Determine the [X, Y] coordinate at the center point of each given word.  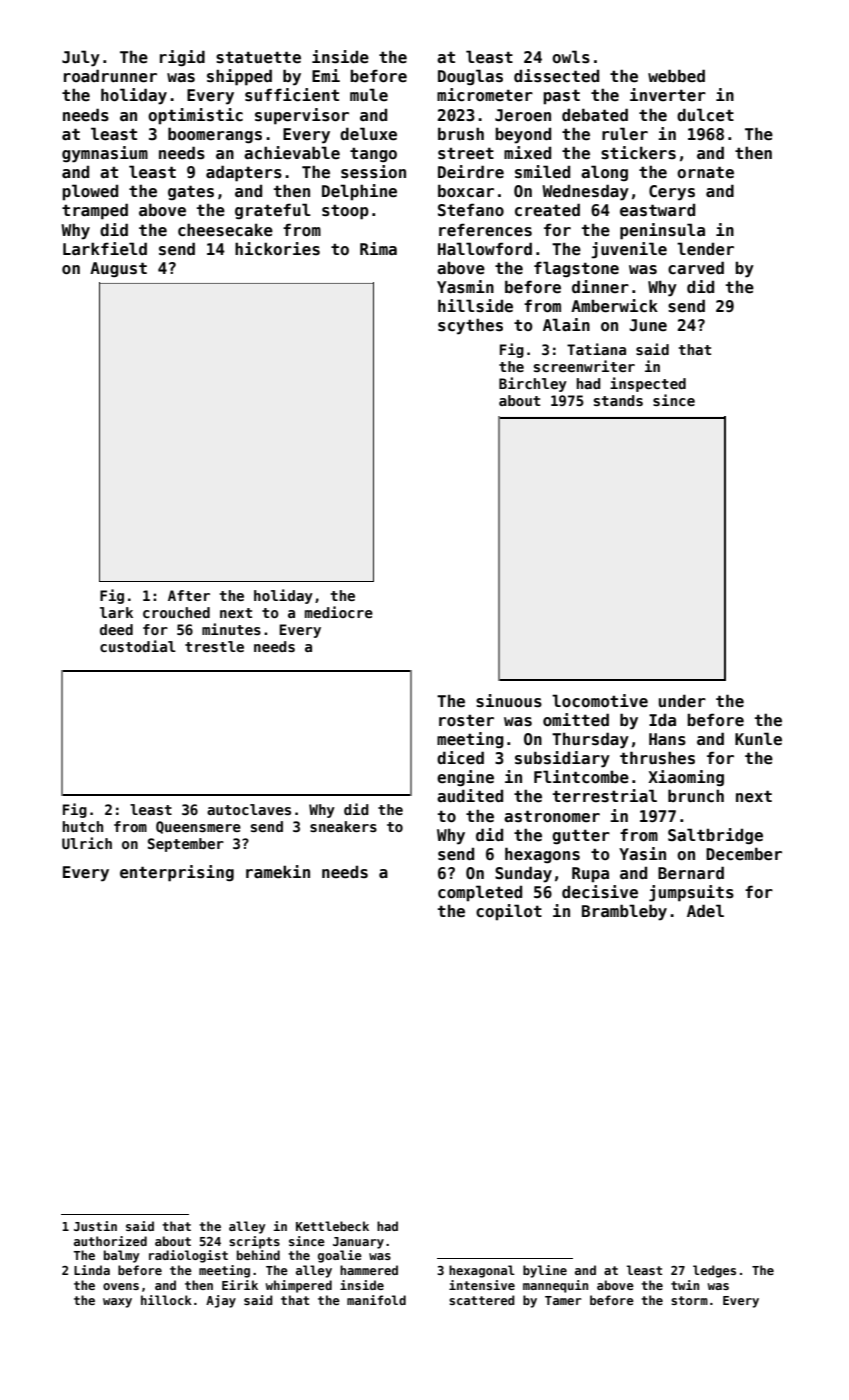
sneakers [343, 826]
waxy [117, 1303]
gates [191, 192]
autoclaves [249, 809]
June [648, 325]
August [118, 270]
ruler [625, 134]
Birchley [533, 384]
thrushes [657, 758]
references [485, 230]
